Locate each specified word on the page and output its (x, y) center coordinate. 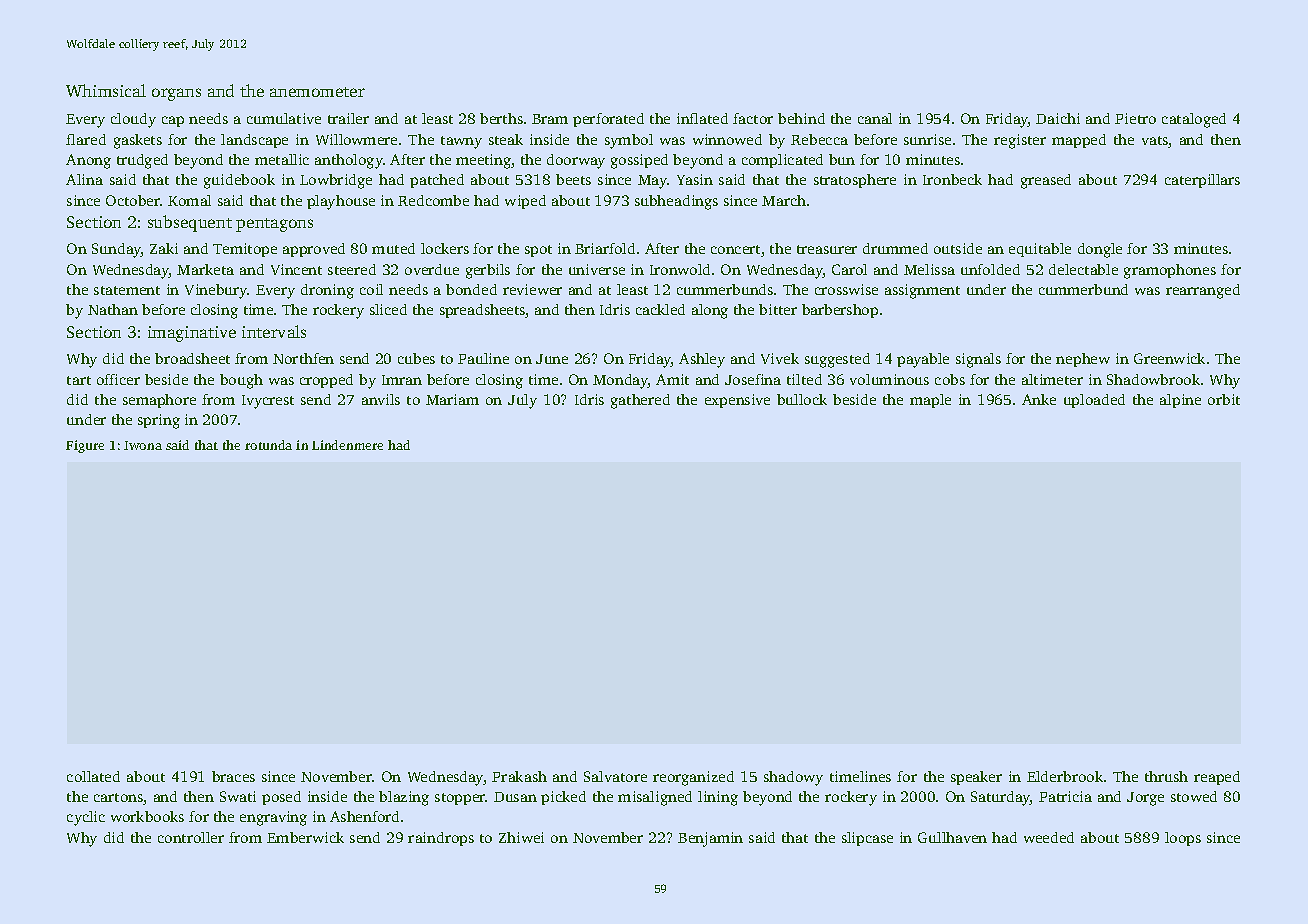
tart (79, 380)
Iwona (143, 445)
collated (93, 776)
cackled (660, 309)
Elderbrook (1065, 776)
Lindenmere (347, 445)
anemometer (317, 92)
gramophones (1170, 271)
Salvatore (615, 776)
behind (801, 118)
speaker (976, 778)
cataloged (1194, 120)
